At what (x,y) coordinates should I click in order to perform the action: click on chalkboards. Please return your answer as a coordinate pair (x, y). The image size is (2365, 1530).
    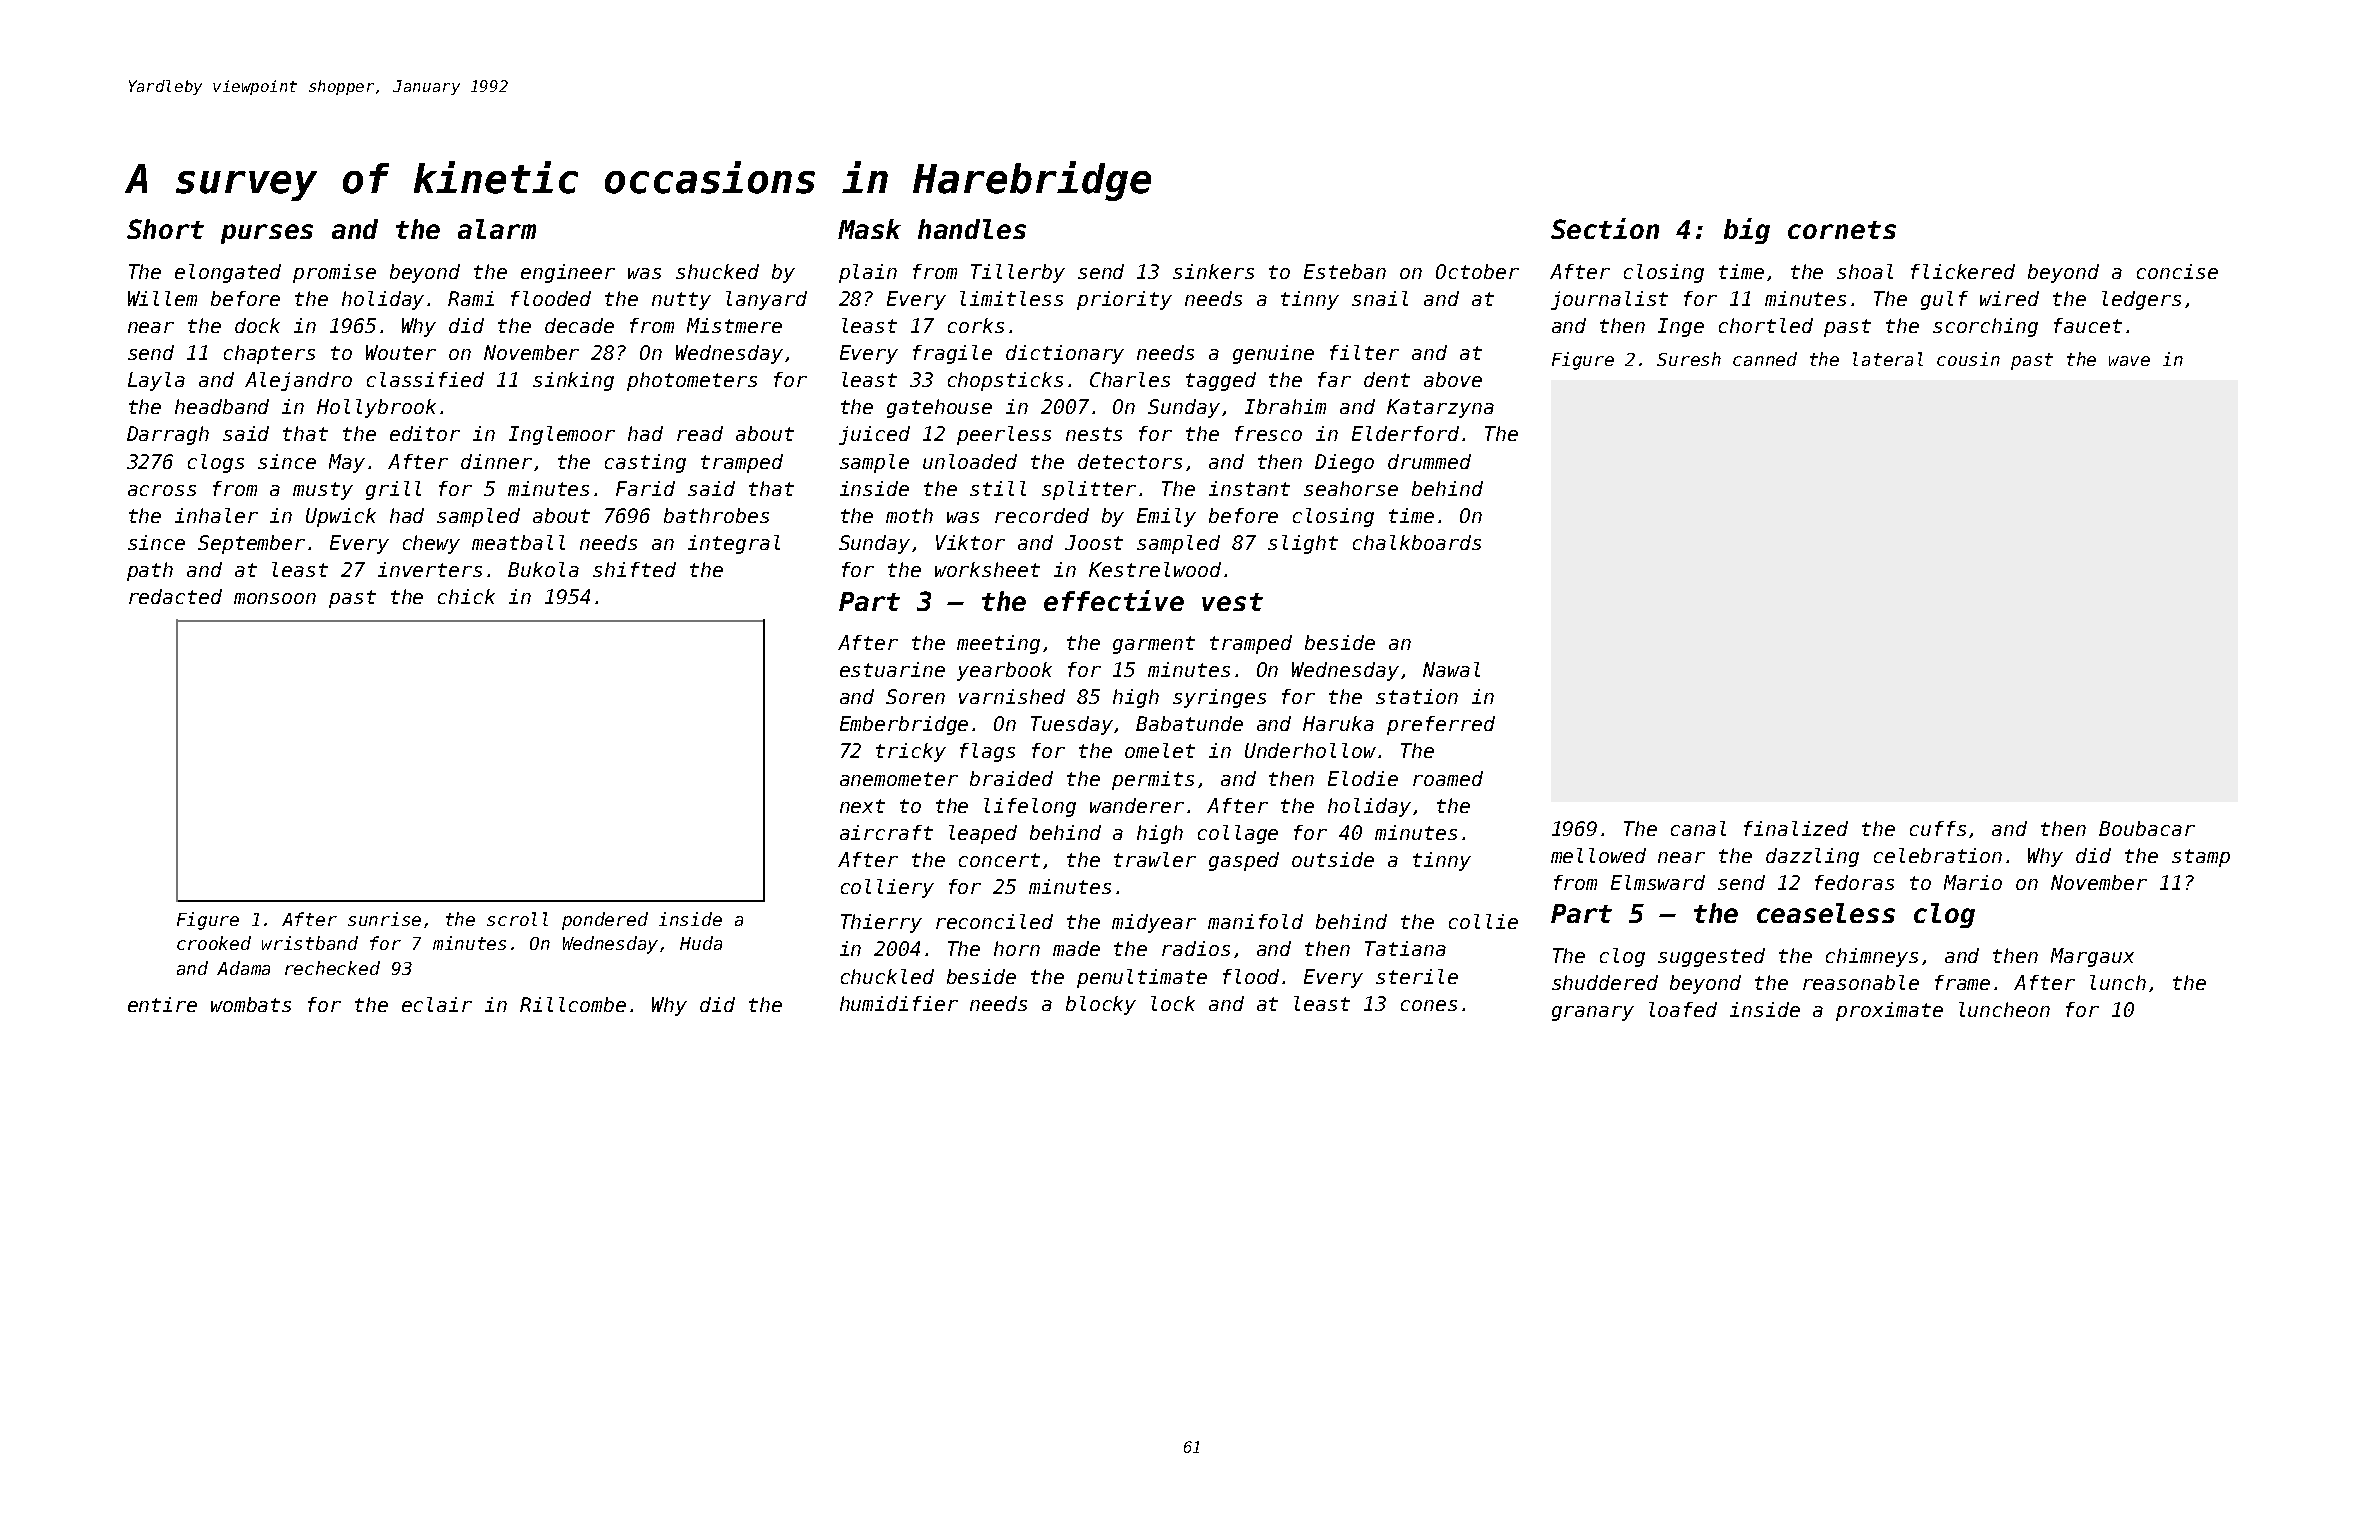
    Looking at the image, I should click on (1417, 542).
